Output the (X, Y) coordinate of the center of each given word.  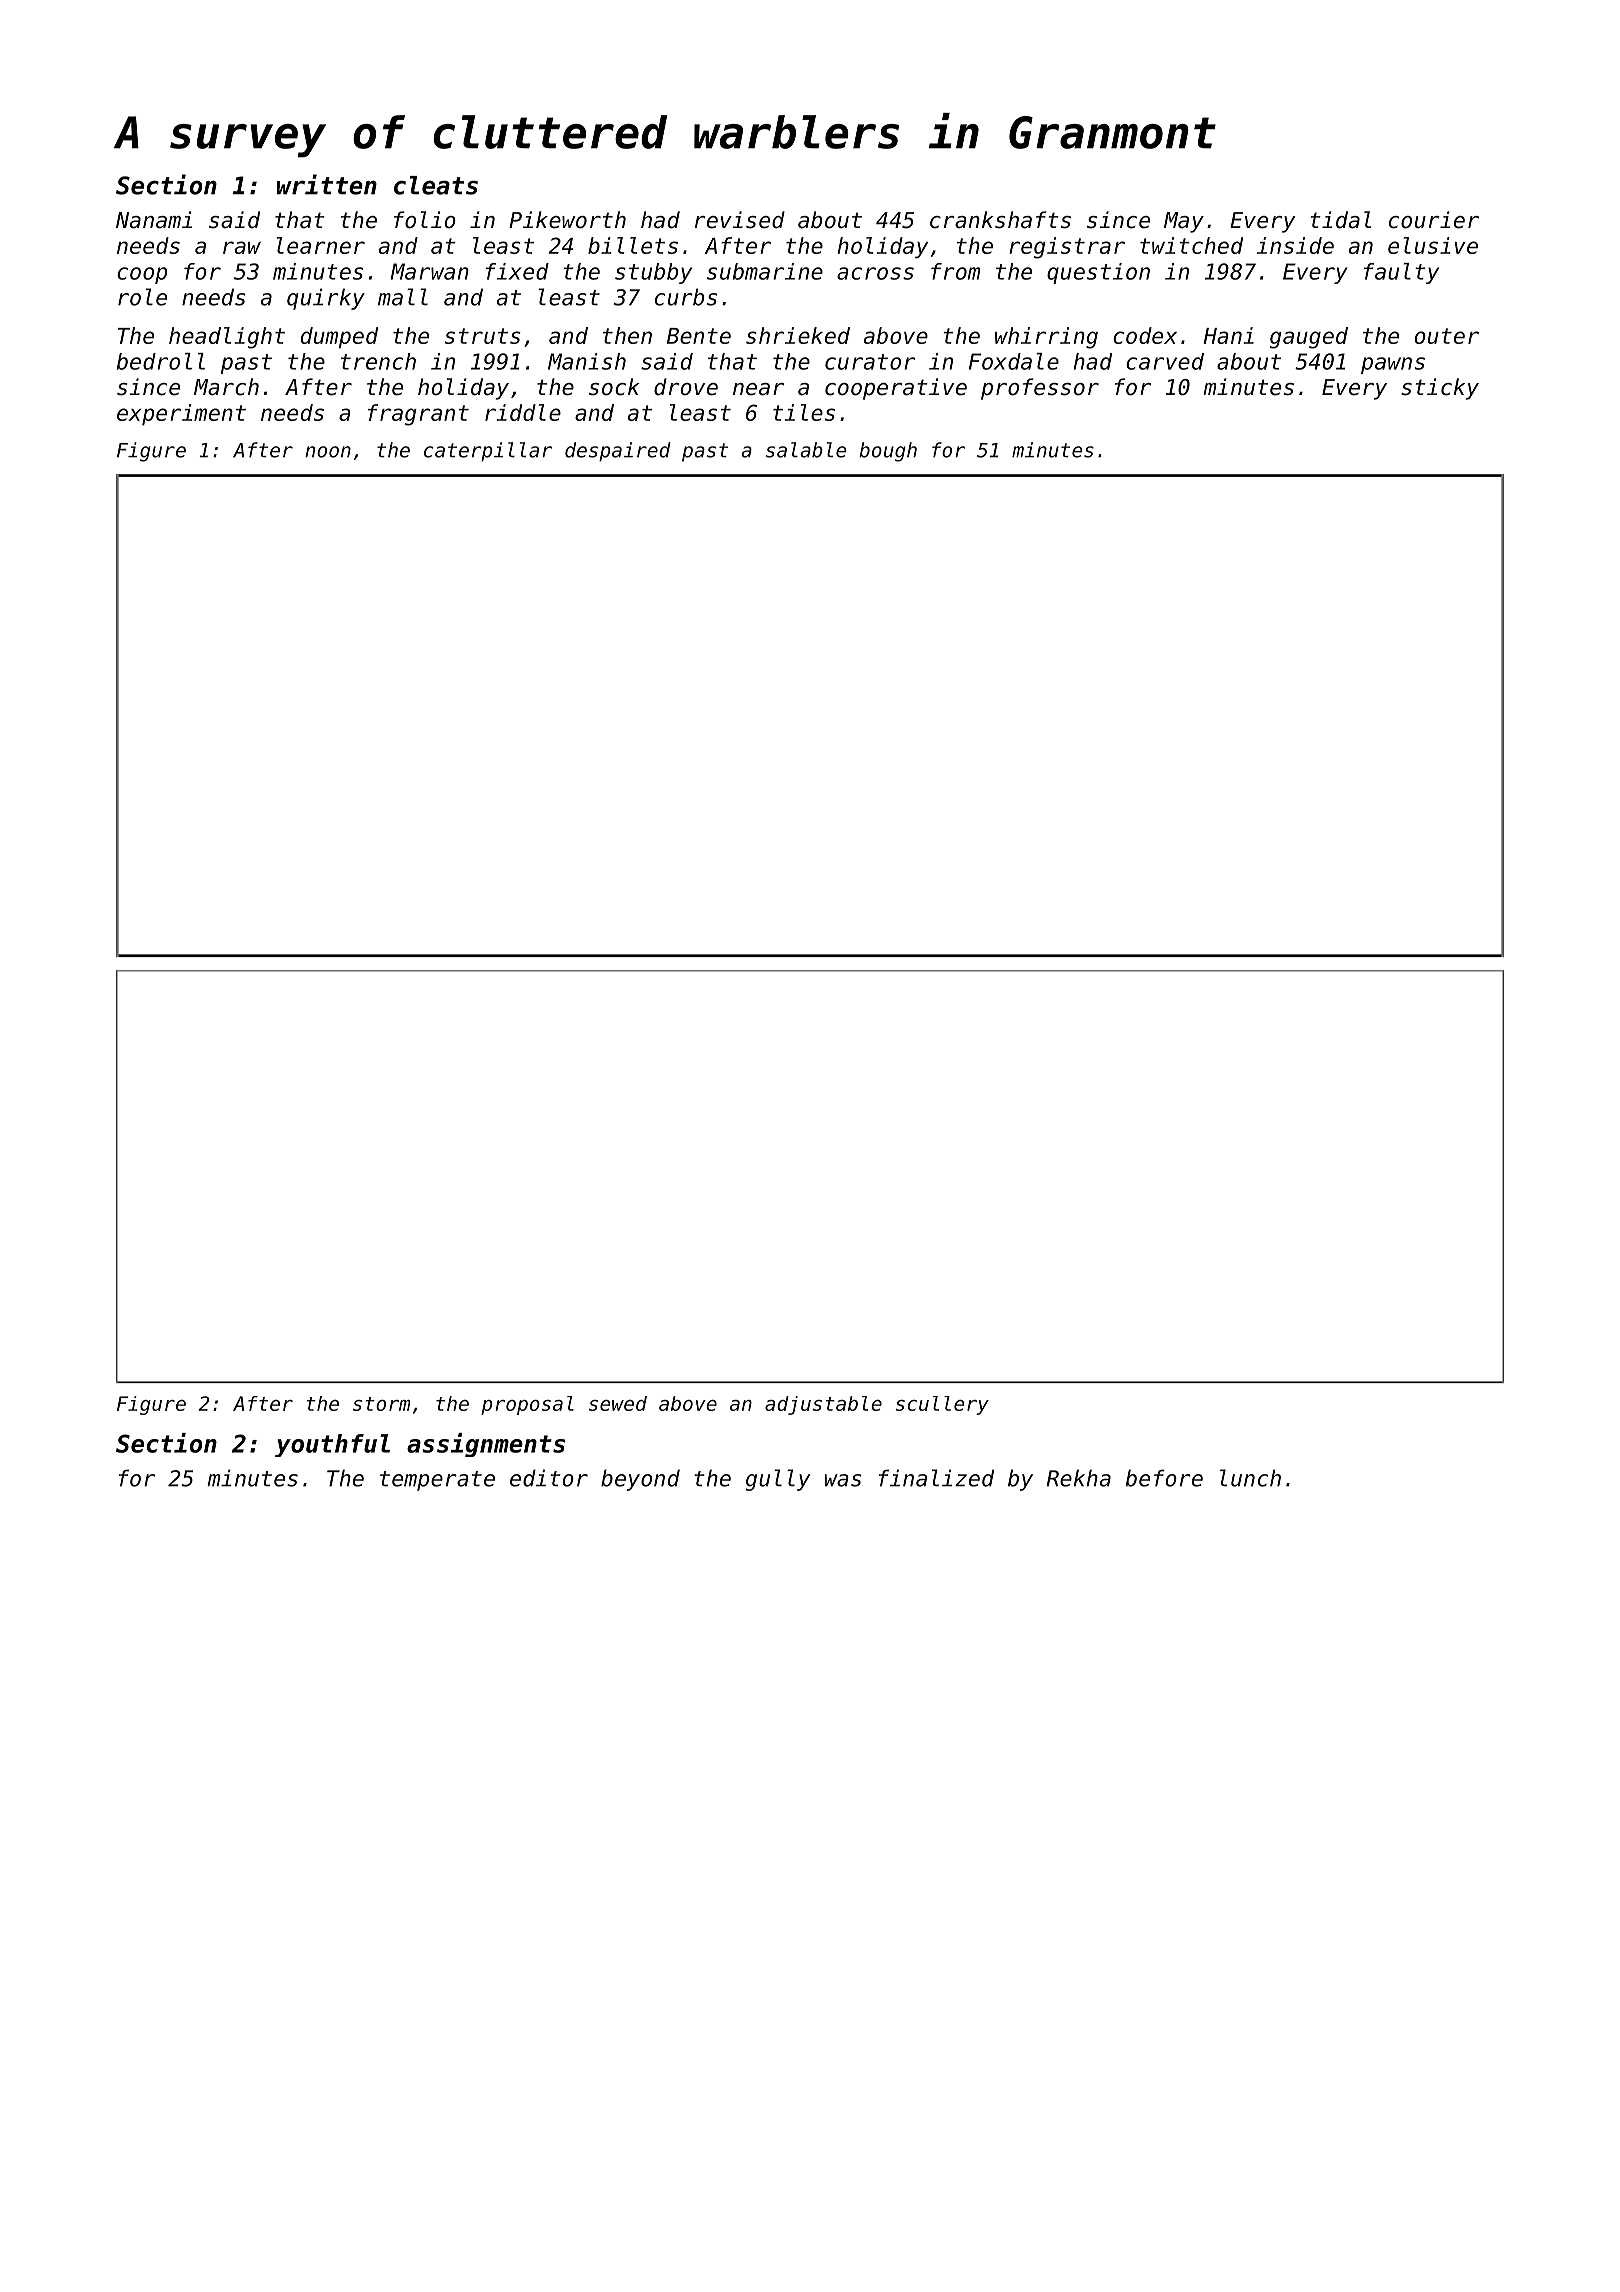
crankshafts (1000, 220)
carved (1165, 361)
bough (888, 452)
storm (381, 1404)
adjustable (823, 1405)
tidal (1341, 220)
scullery (942, 1405)
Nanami (154, 220)
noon (328, 452)
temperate (437, 1481)
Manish (587, 361)
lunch (1250, 1478)
